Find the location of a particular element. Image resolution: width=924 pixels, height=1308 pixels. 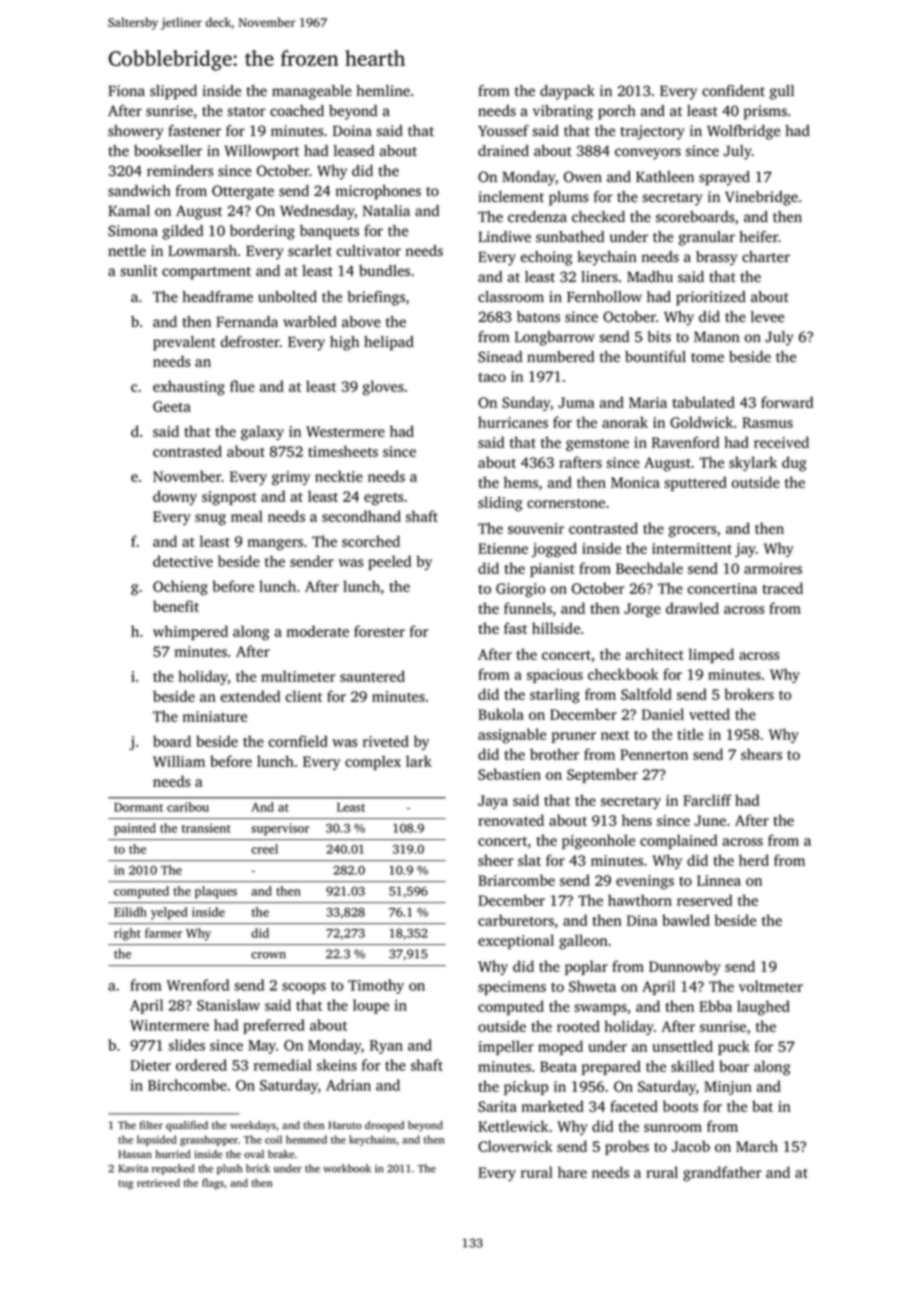

cornfield is located at coordinates (298, 741).
